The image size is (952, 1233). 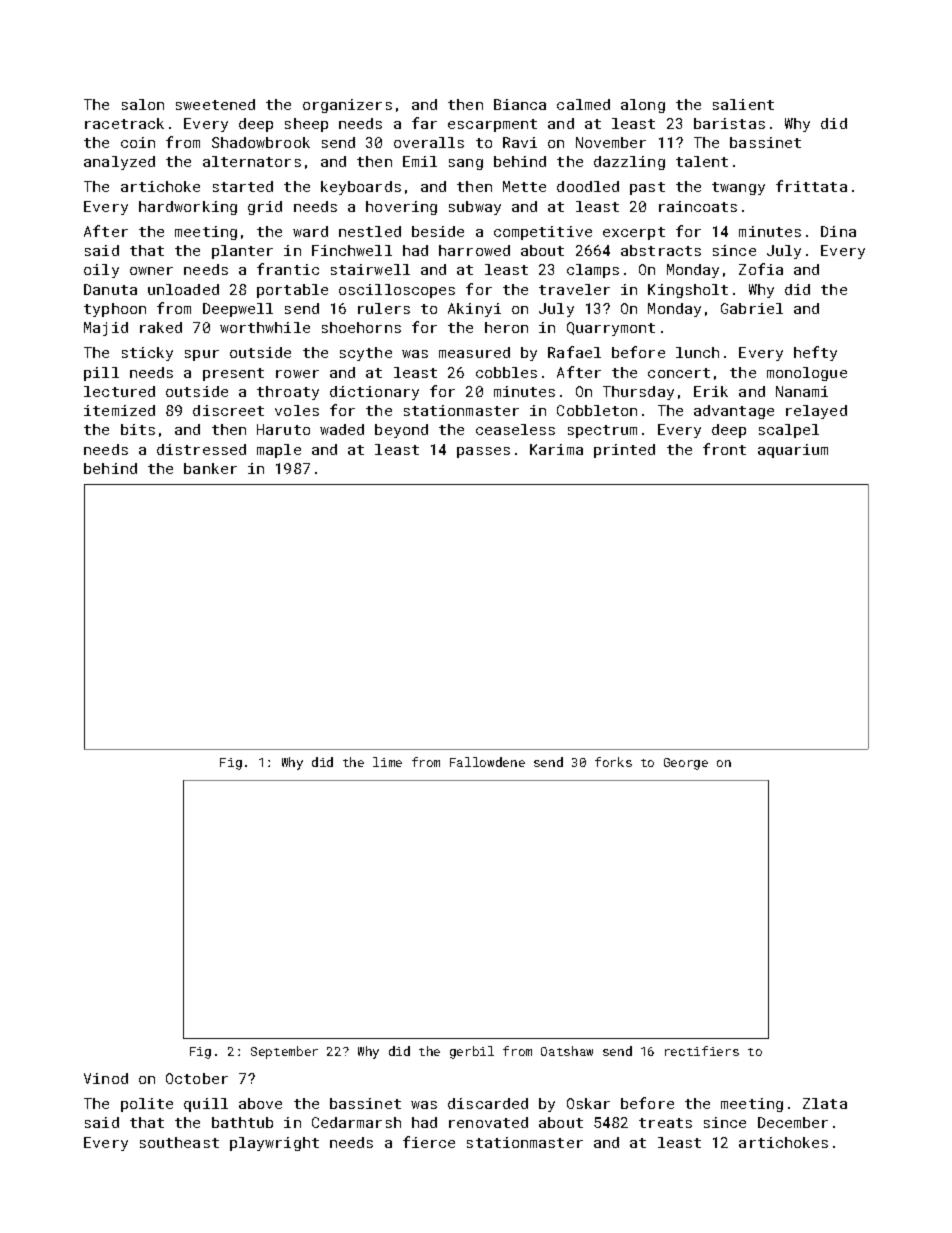 What do you see at coordinates (284, 1052) in the screenshot?
I see `September` at bounding box center [284, 1052].
